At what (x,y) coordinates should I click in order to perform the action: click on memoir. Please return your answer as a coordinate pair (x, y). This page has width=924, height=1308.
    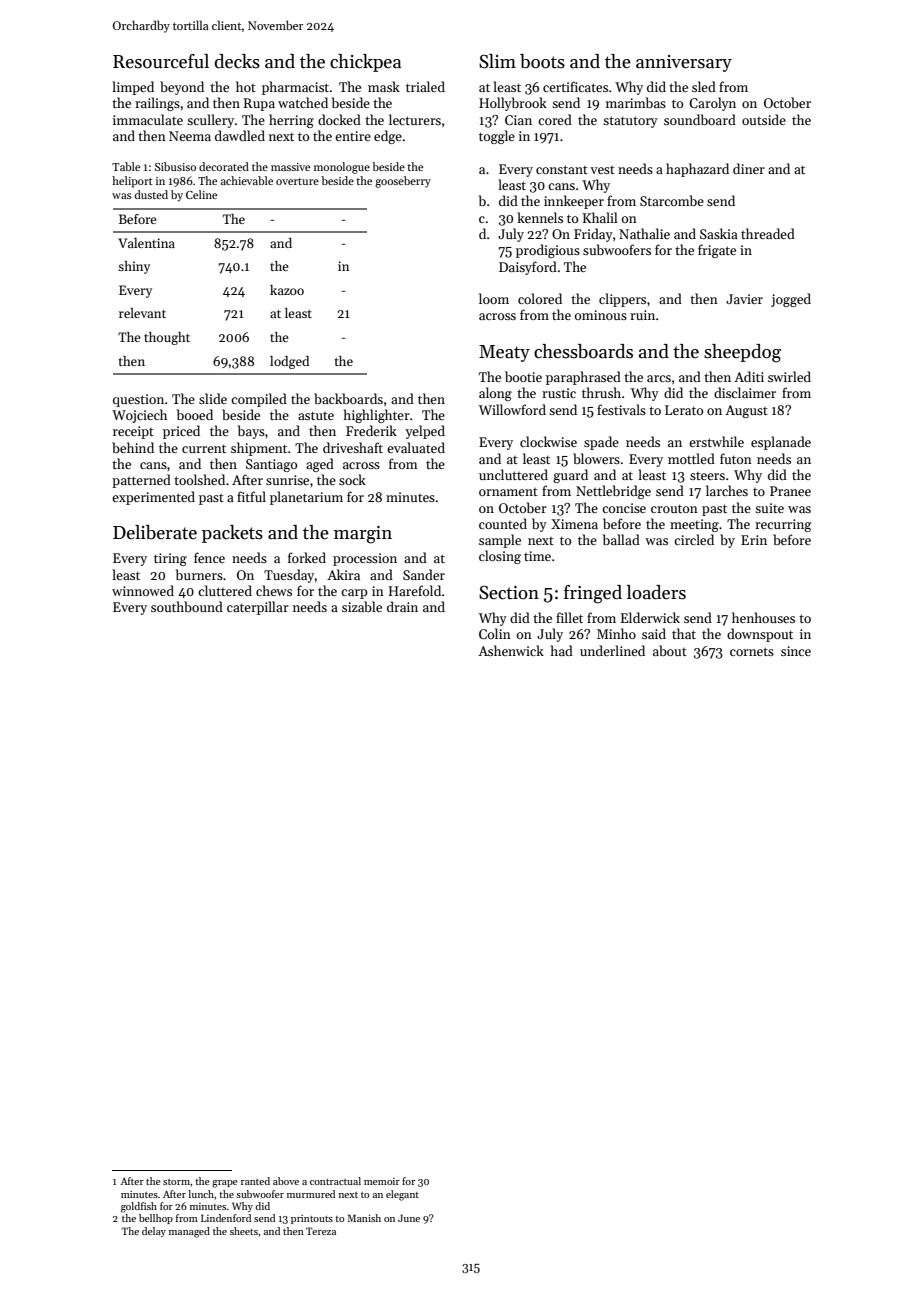
    Looking at the image, I should click on (382, 1181).
